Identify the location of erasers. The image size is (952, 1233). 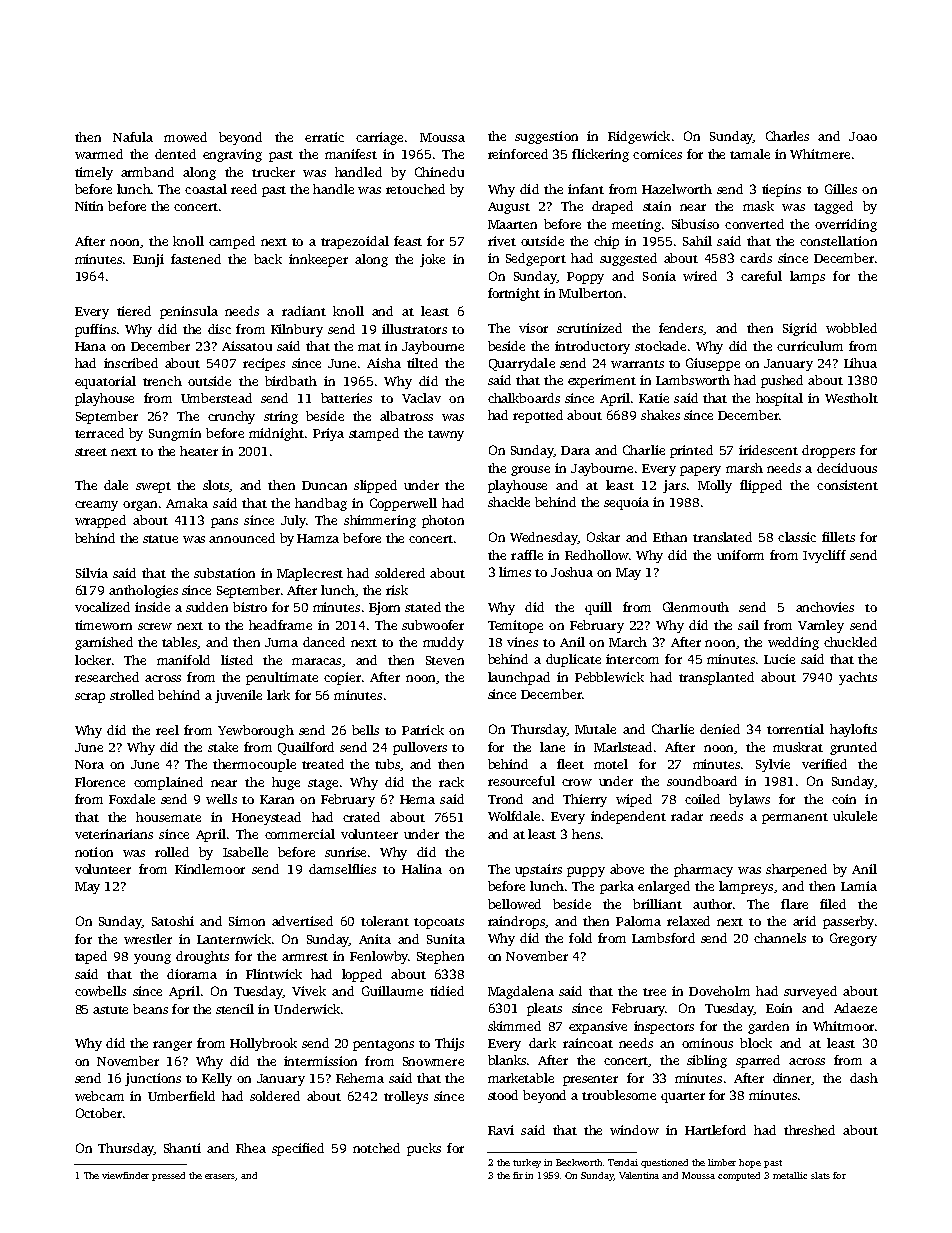
(220, 1177).
